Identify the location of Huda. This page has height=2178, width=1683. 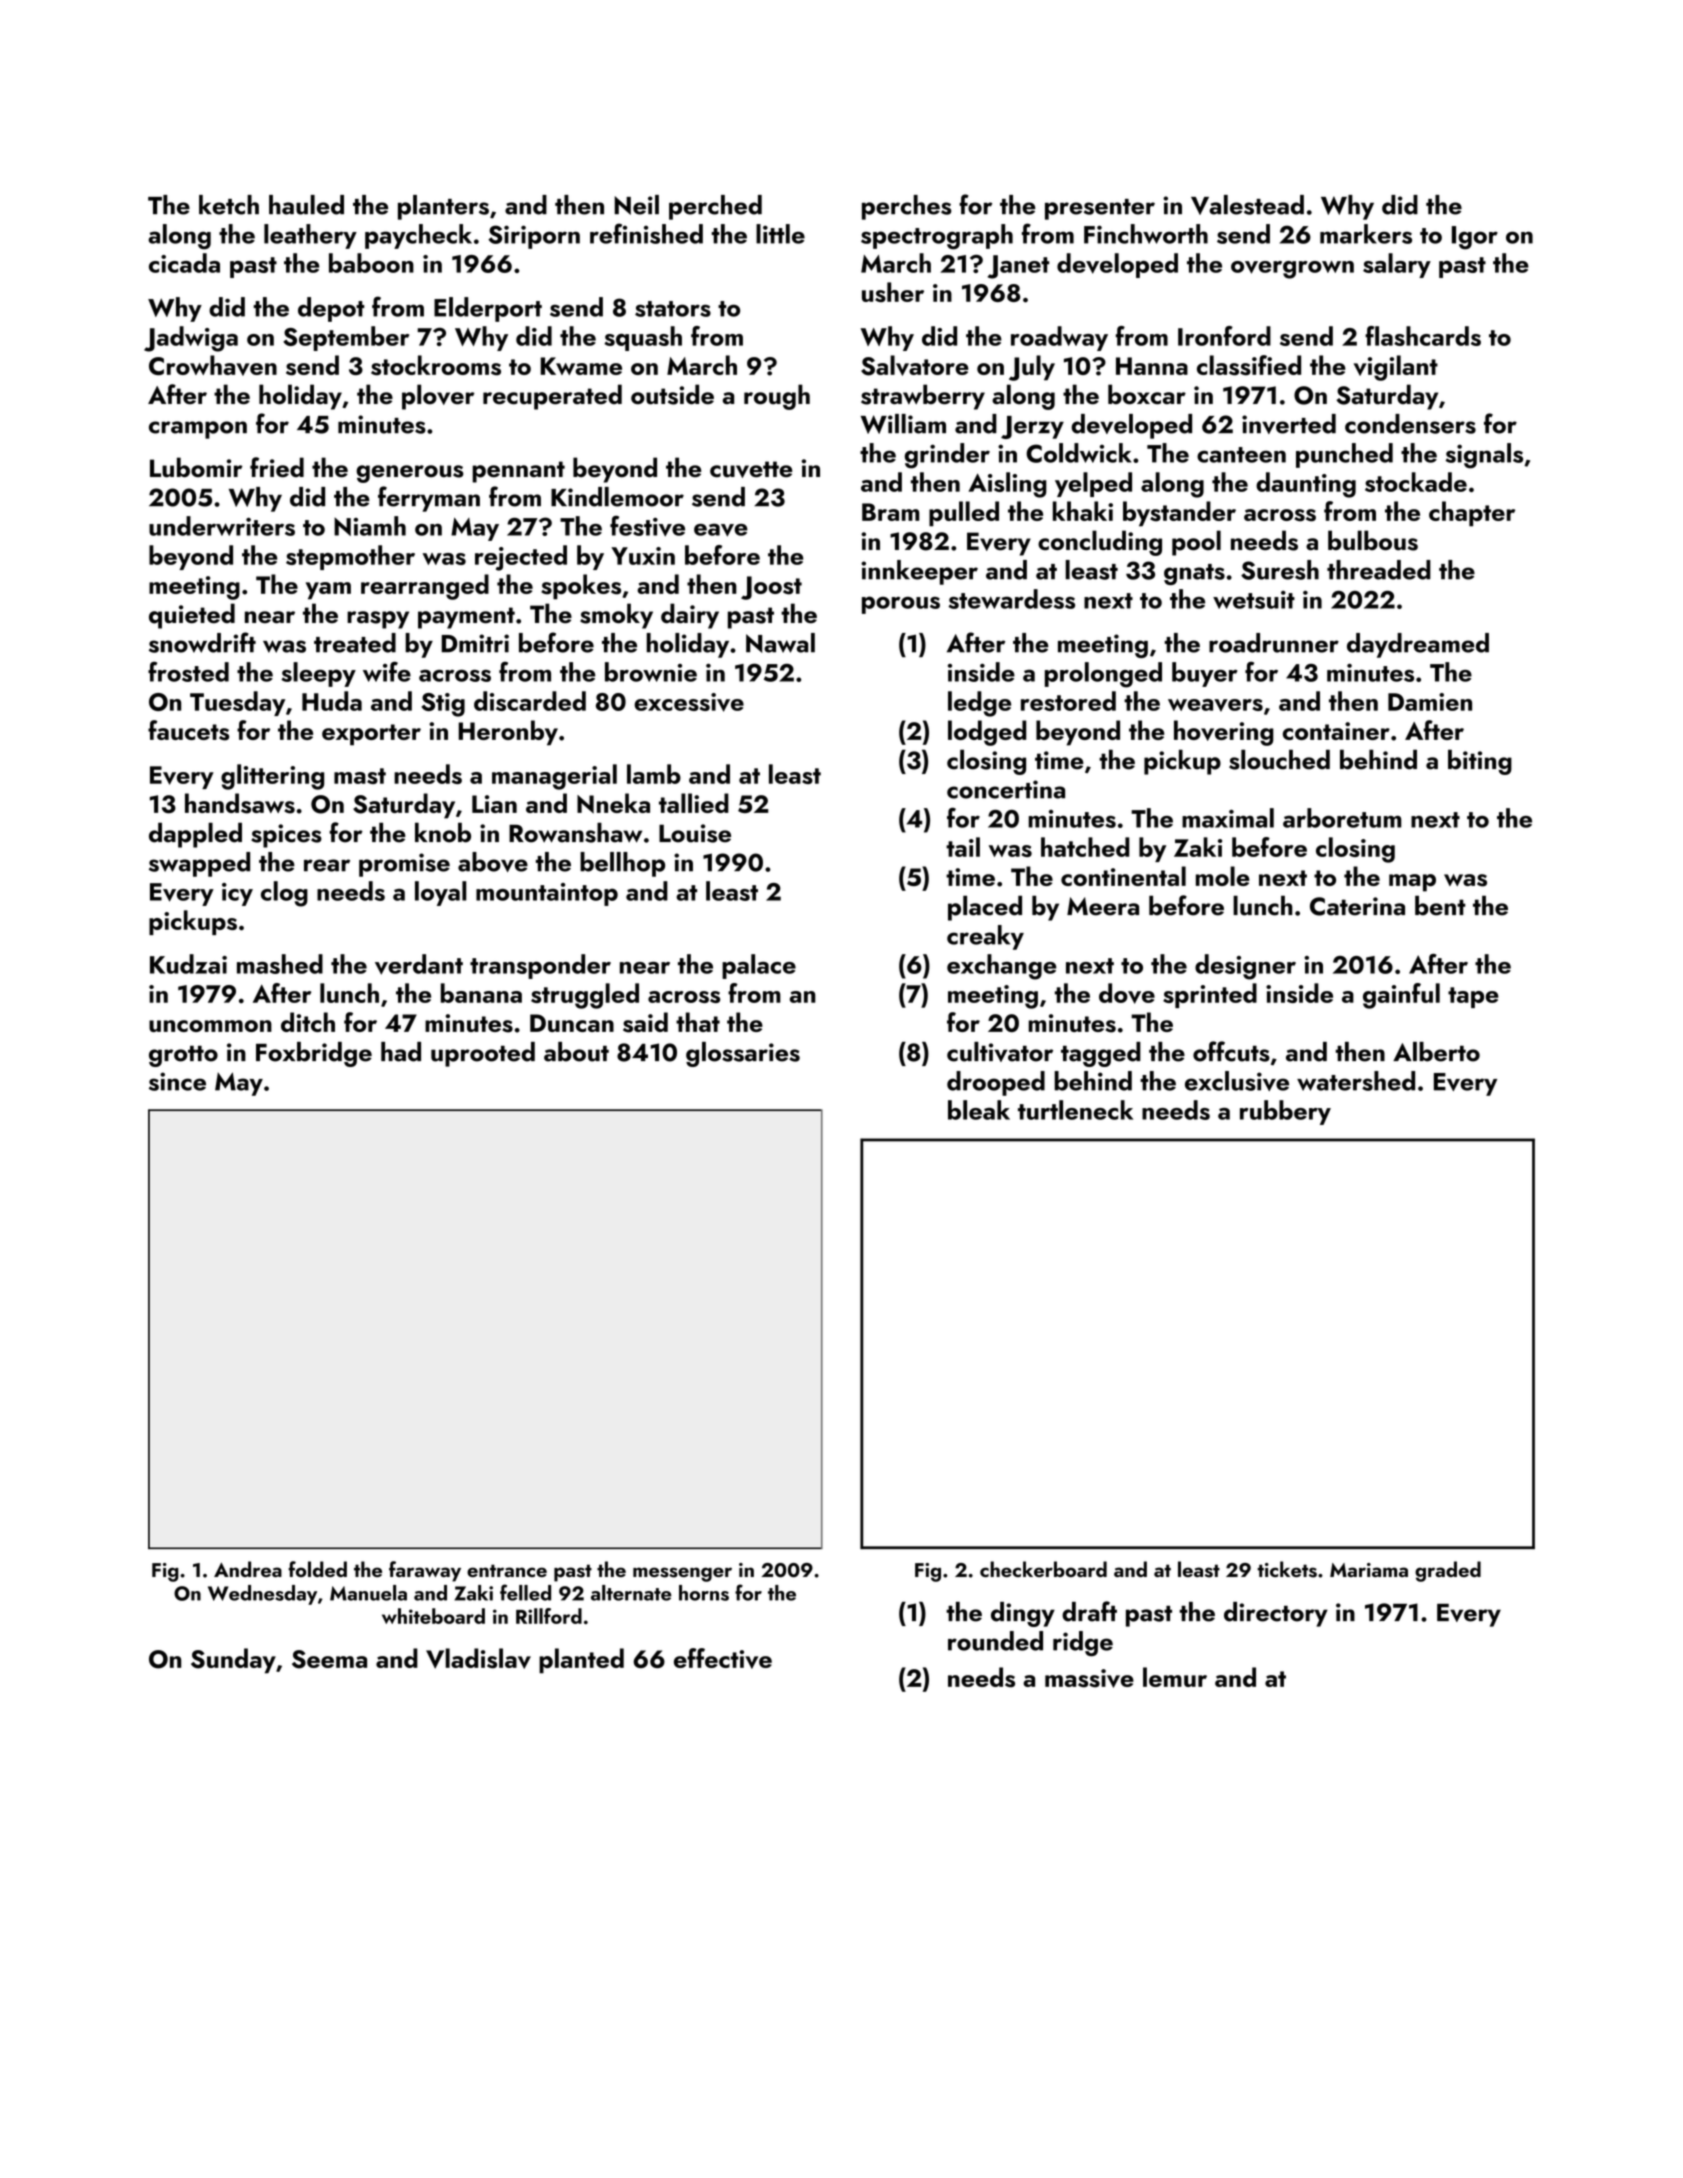
(332, 701).
